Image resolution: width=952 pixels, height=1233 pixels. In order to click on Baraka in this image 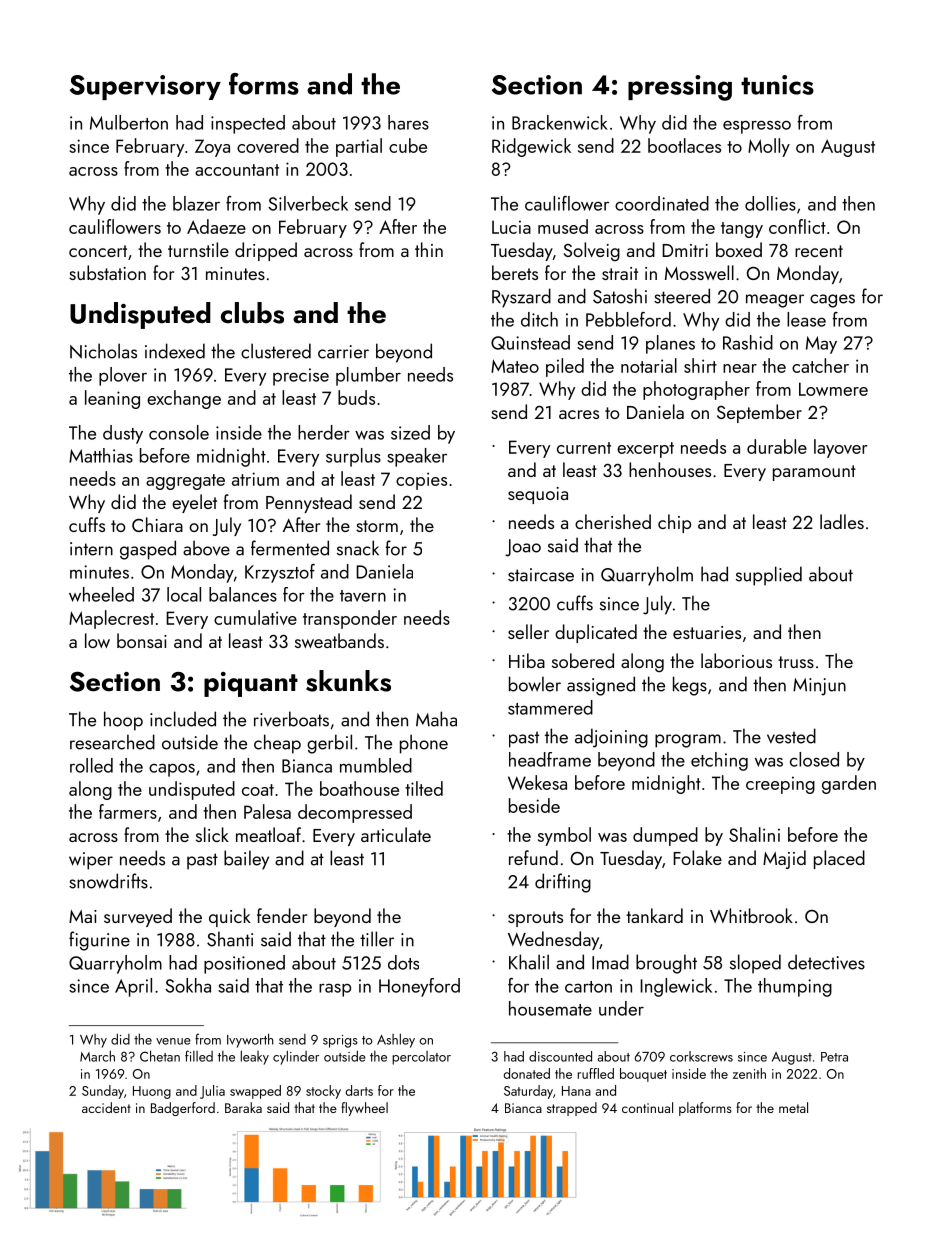, I will do `click(243, 1107)`.
